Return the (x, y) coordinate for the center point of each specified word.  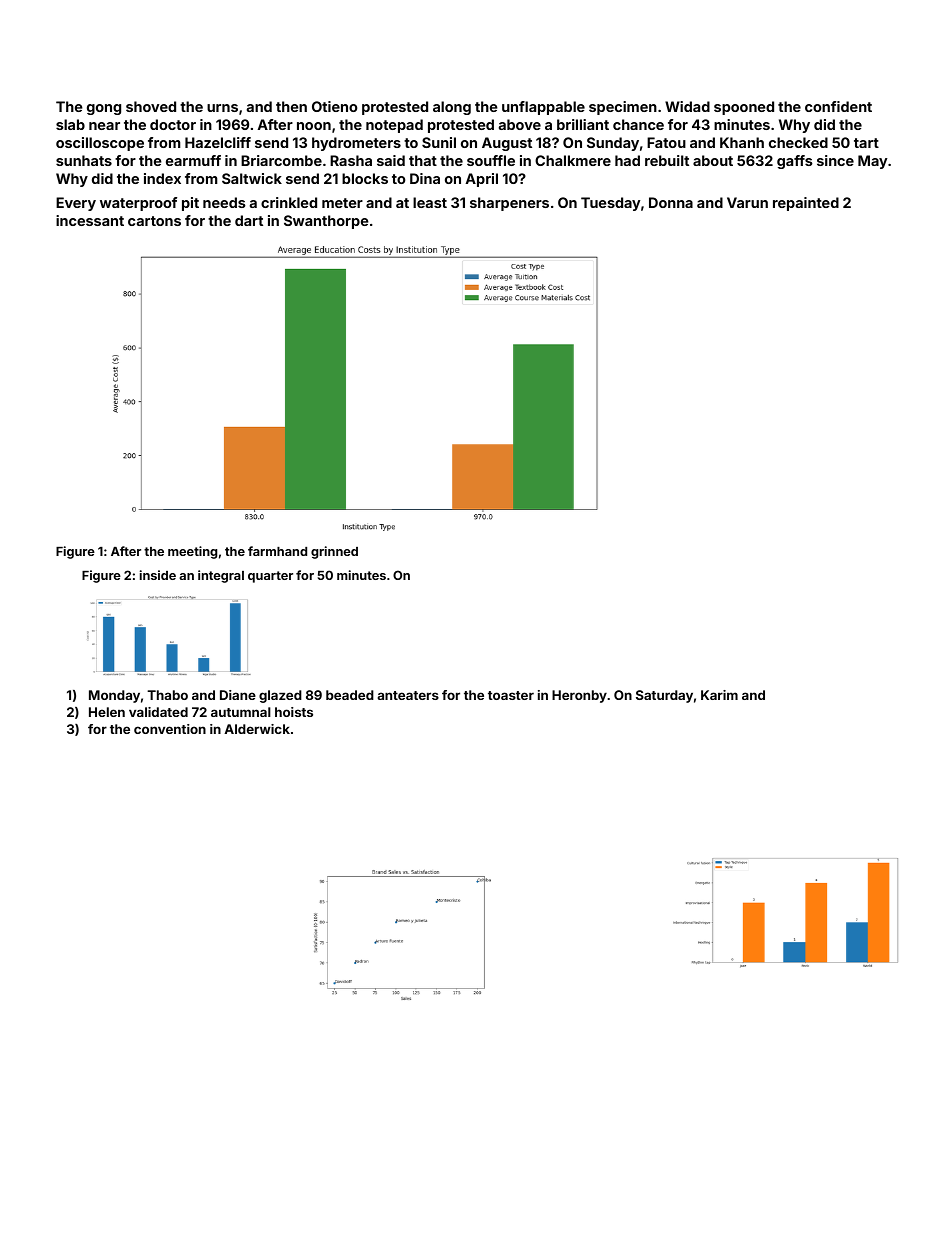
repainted (806, 204)
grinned (334, 552)
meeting (192, 552)
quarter (270, 577)
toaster (511, 695)
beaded (350, 695)
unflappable (543, 108)
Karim (719, 695)
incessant (90, 220)
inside (158, 575)
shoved (151, 106)
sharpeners (509, 204)
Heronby (579, 696)
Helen (107, 712)
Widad (687, 106)
